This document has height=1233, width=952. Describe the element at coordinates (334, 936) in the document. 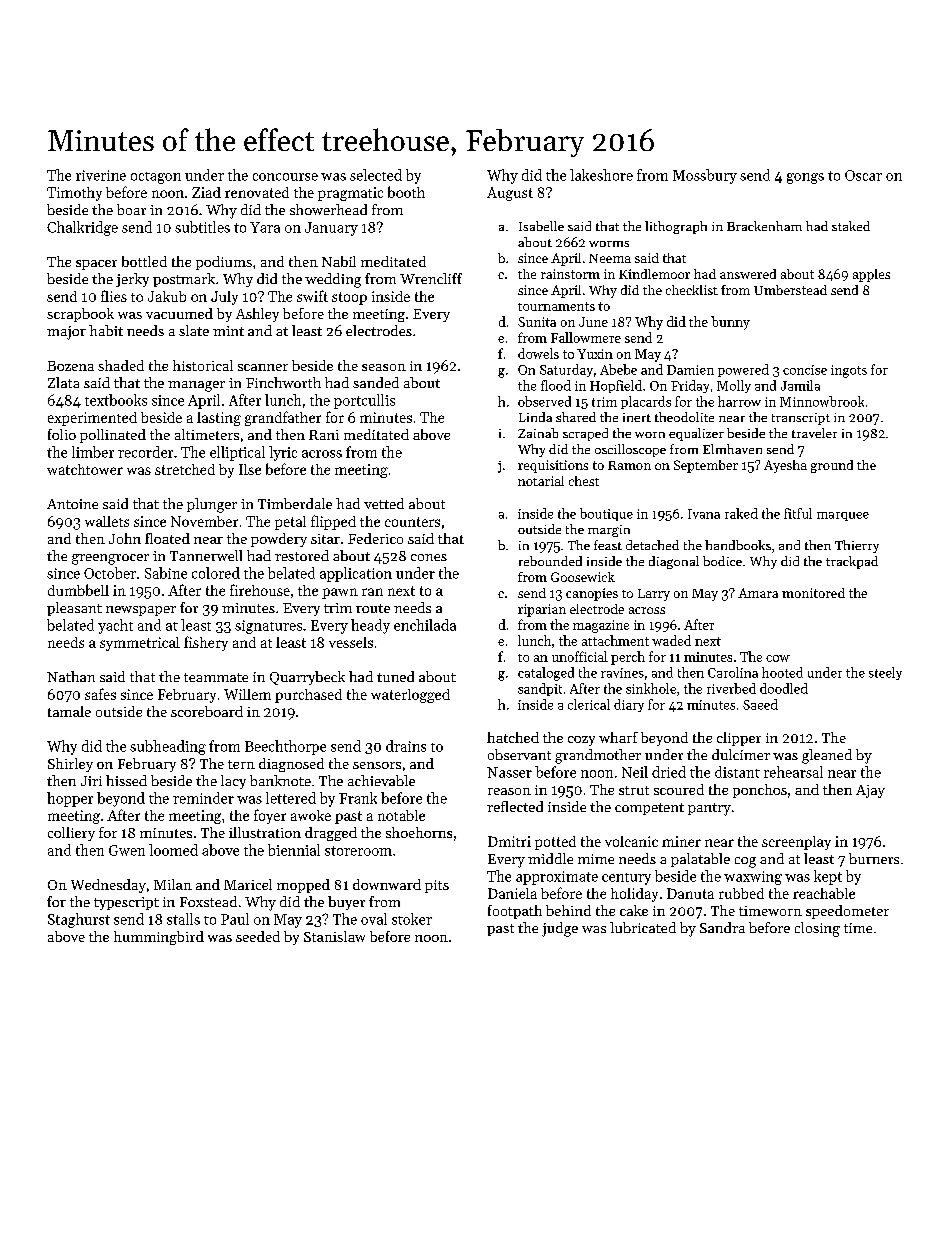

I see `Stanislaw` at that location.
